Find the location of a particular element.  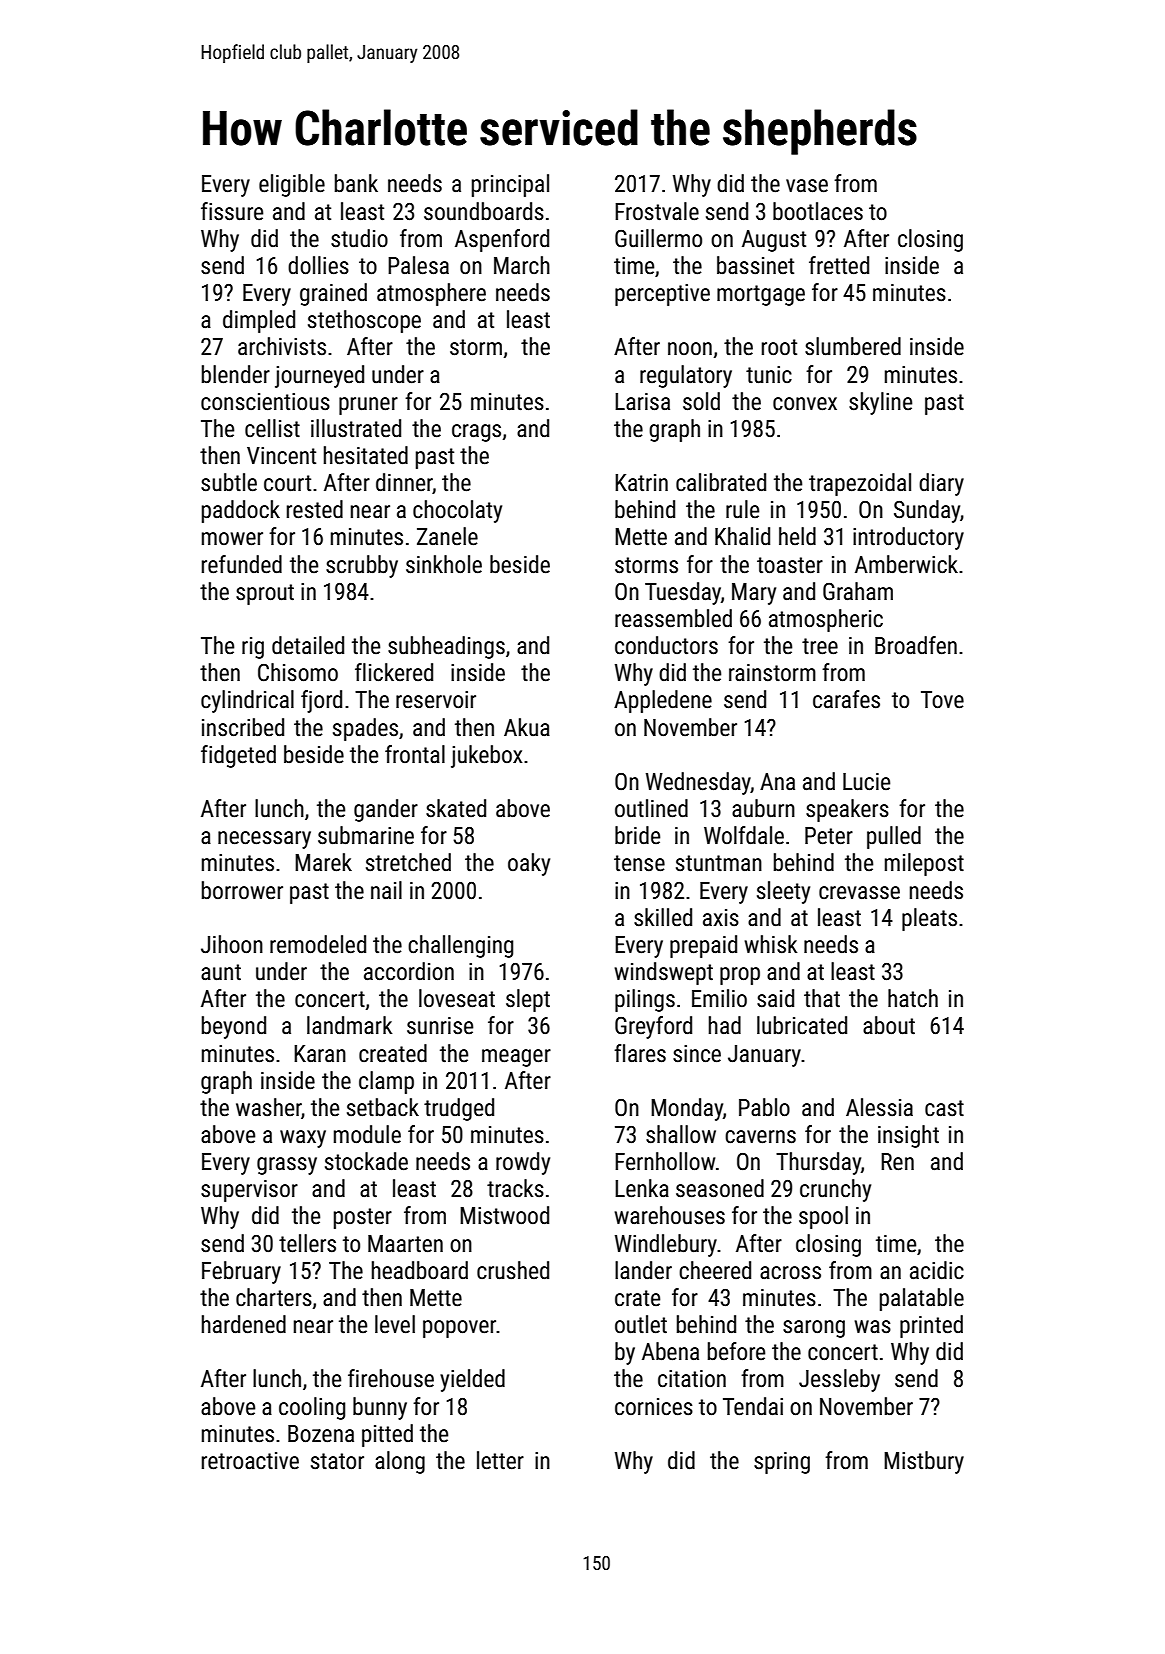

level is located at coordinates (395, 1324).
